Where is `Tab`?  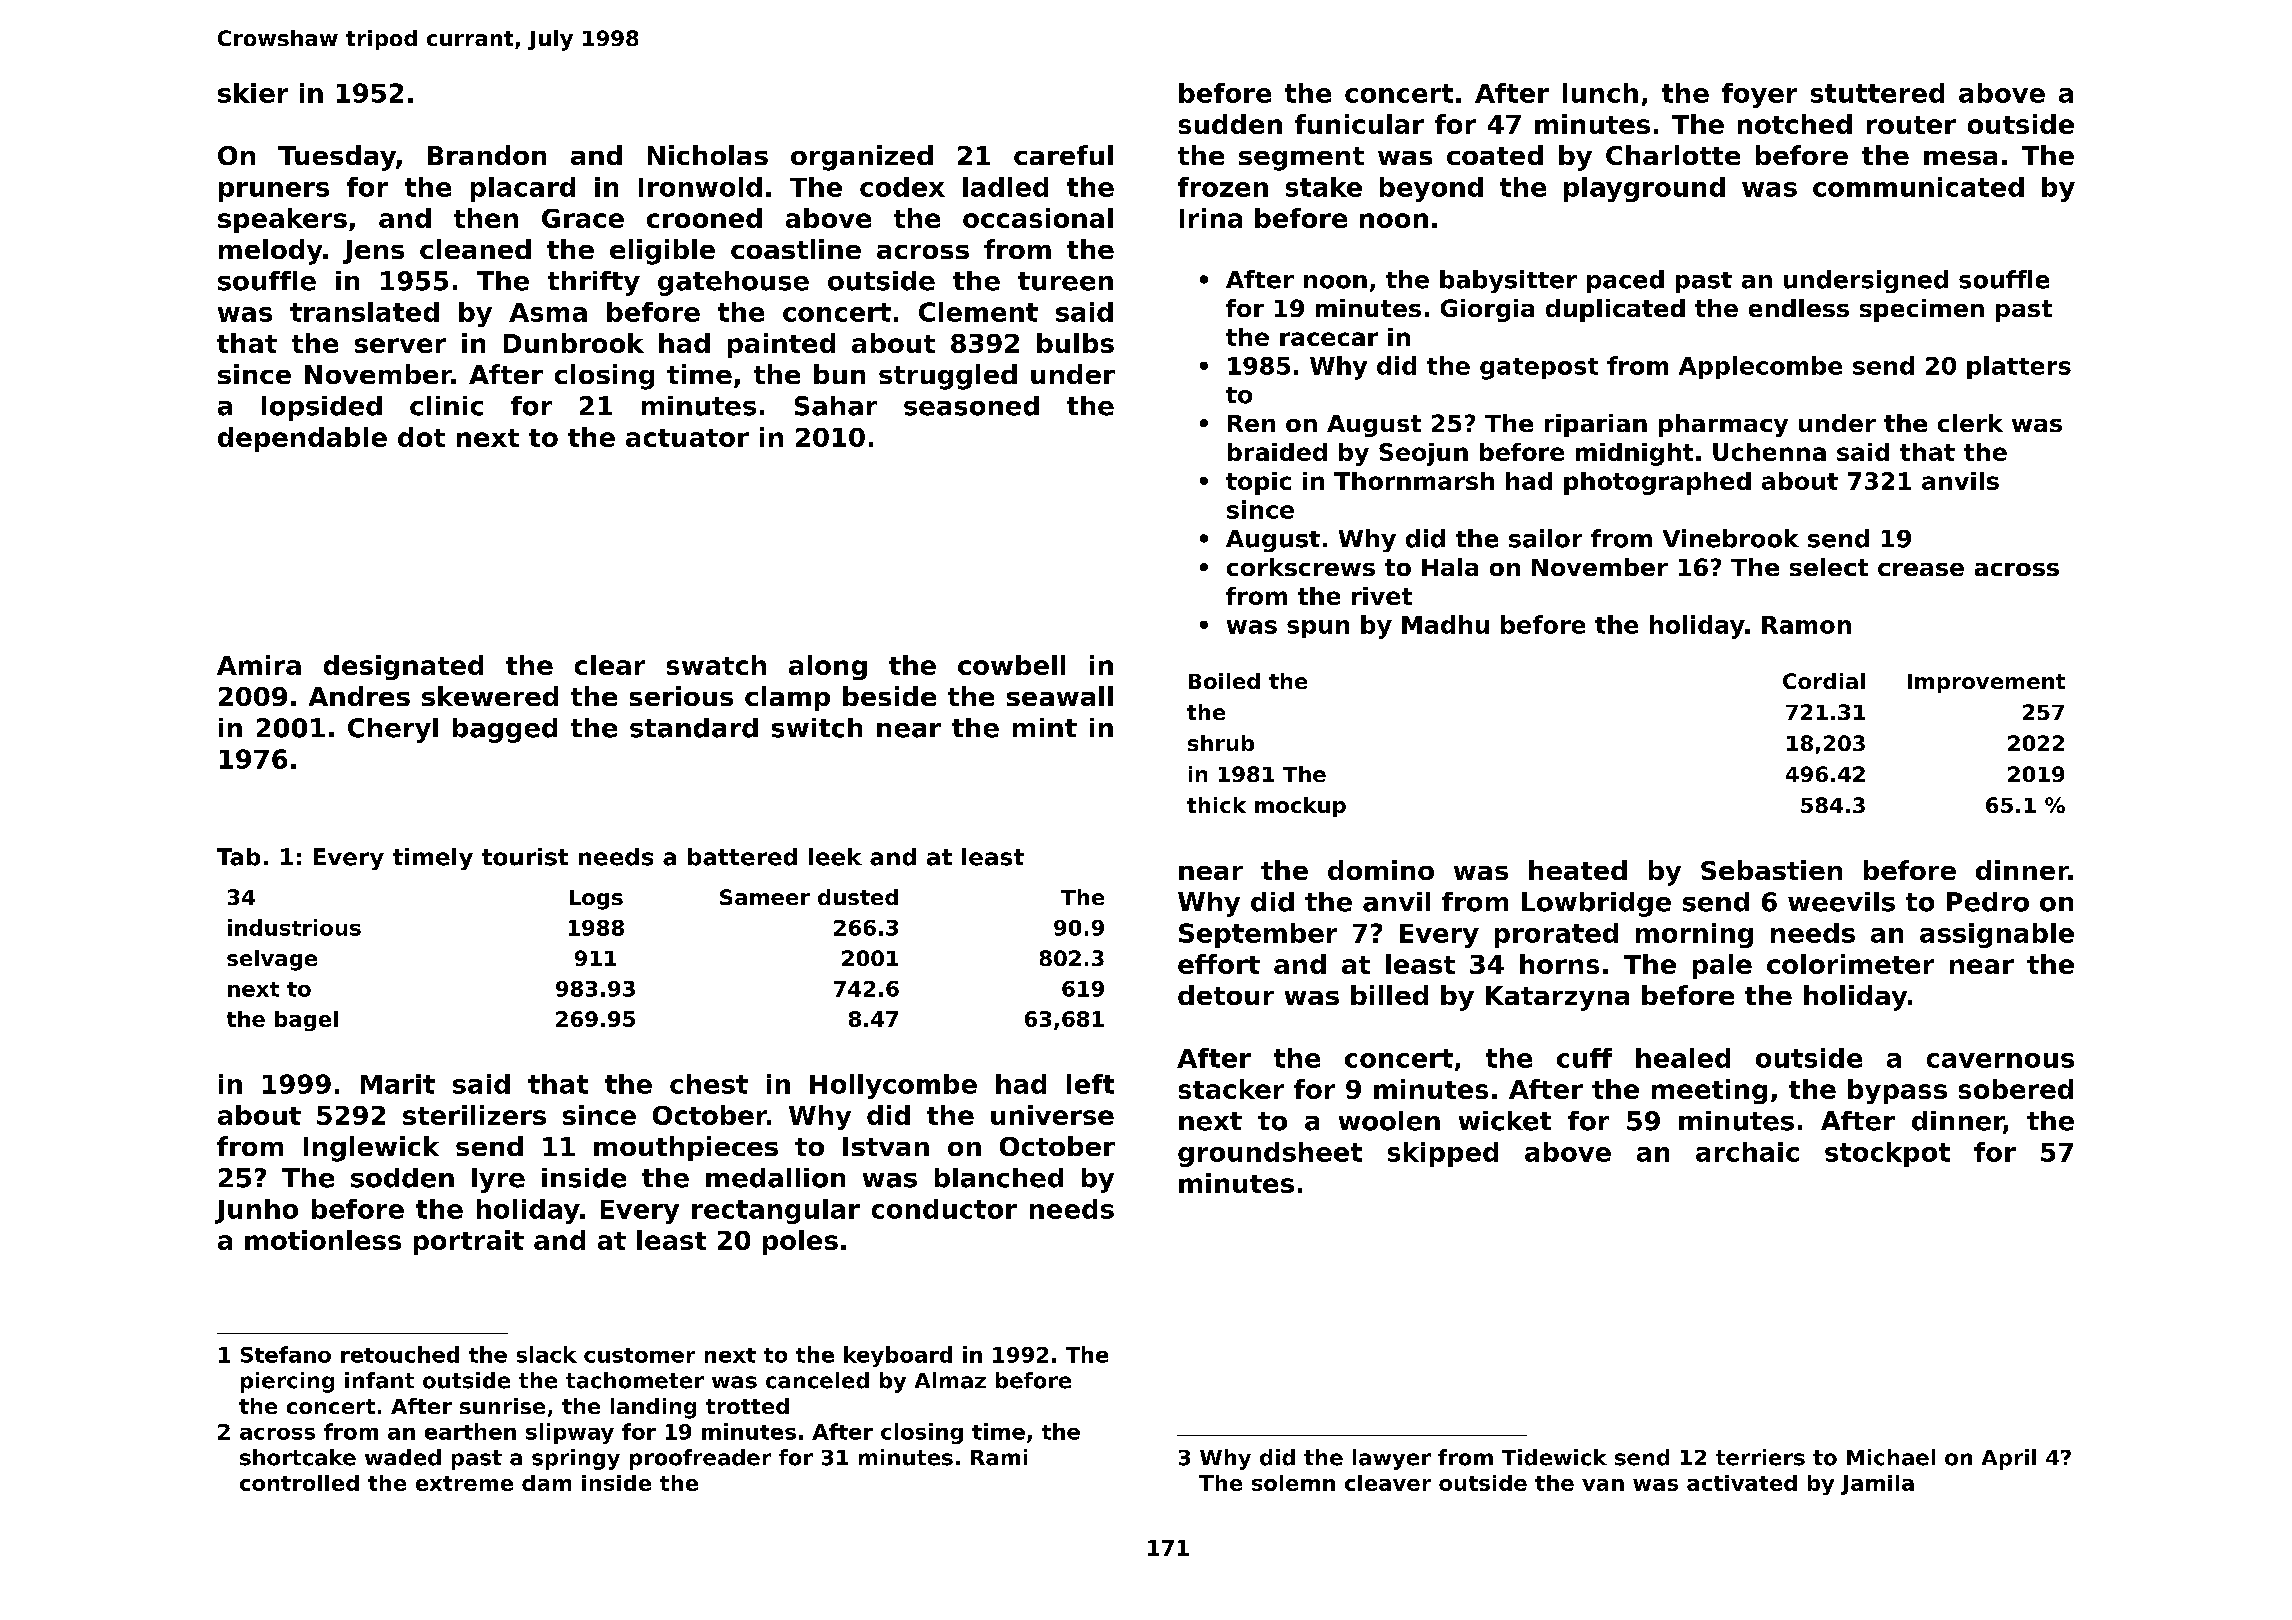 Tab is located at coordinates (238, 857).
